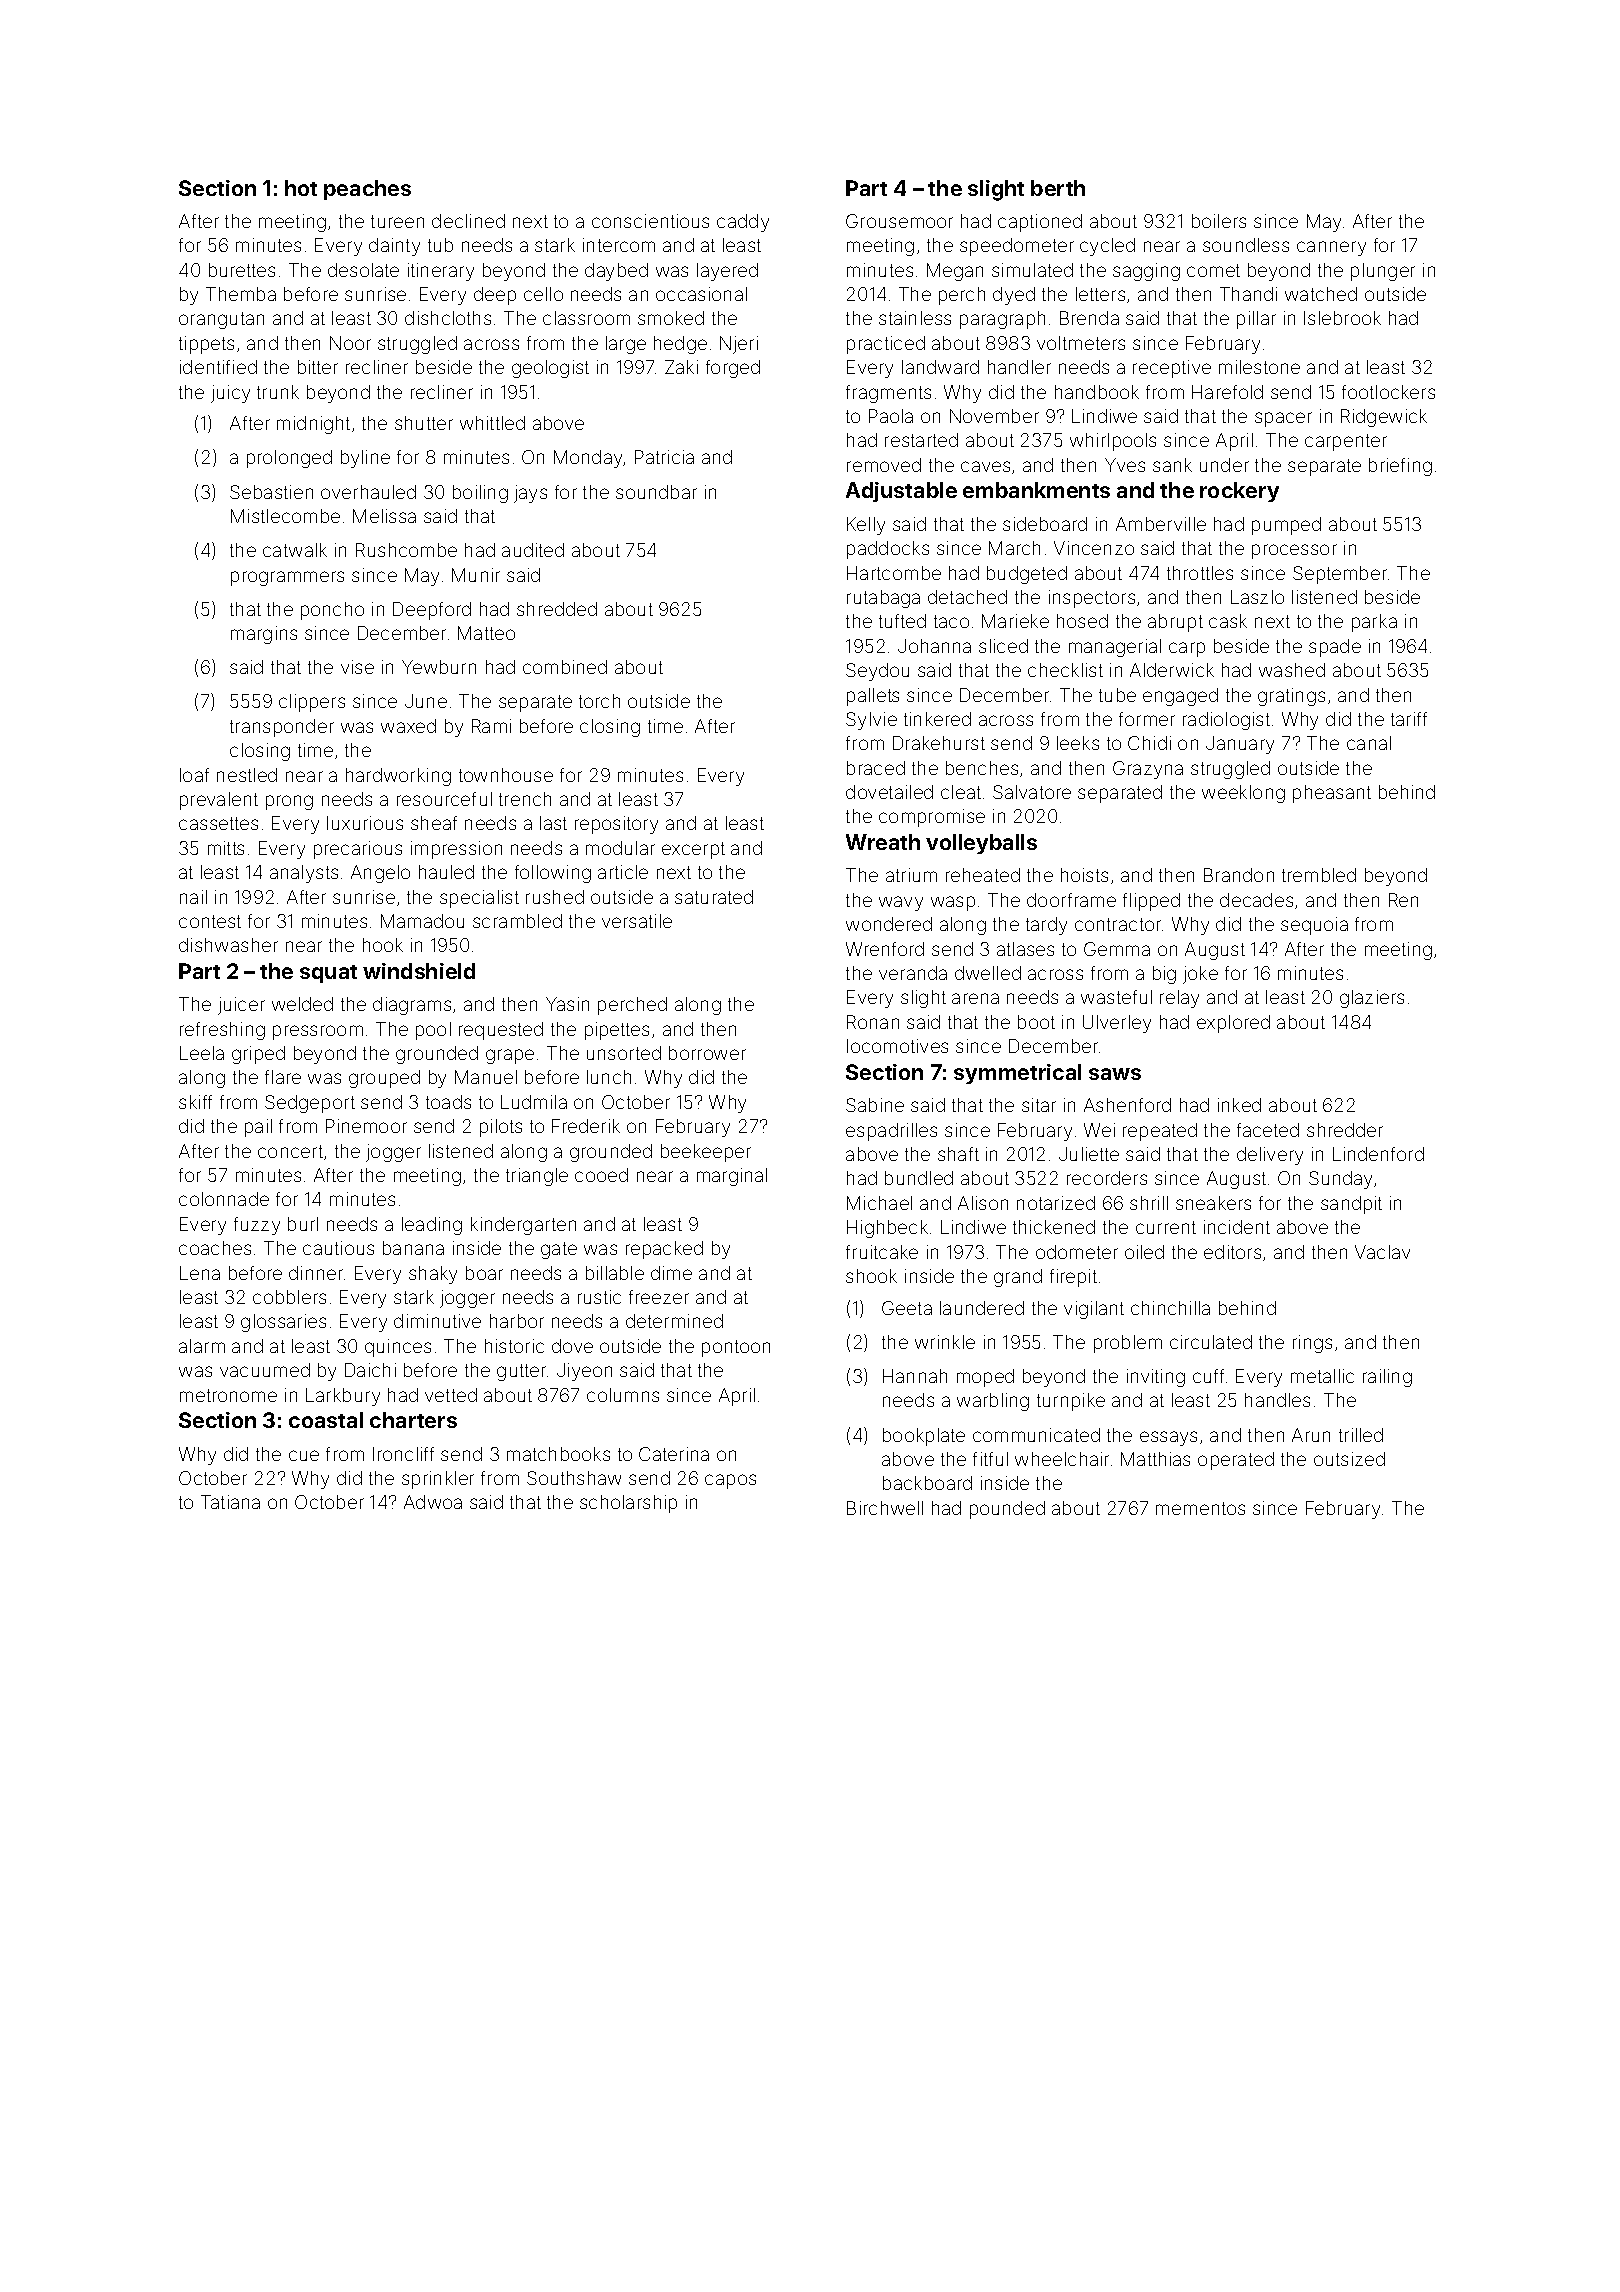 The height and width of the screenshot is (2292, 1620). Describe the element at coordinates (899, 221) in the screenshot. I see `Grousemoor` at that location.
